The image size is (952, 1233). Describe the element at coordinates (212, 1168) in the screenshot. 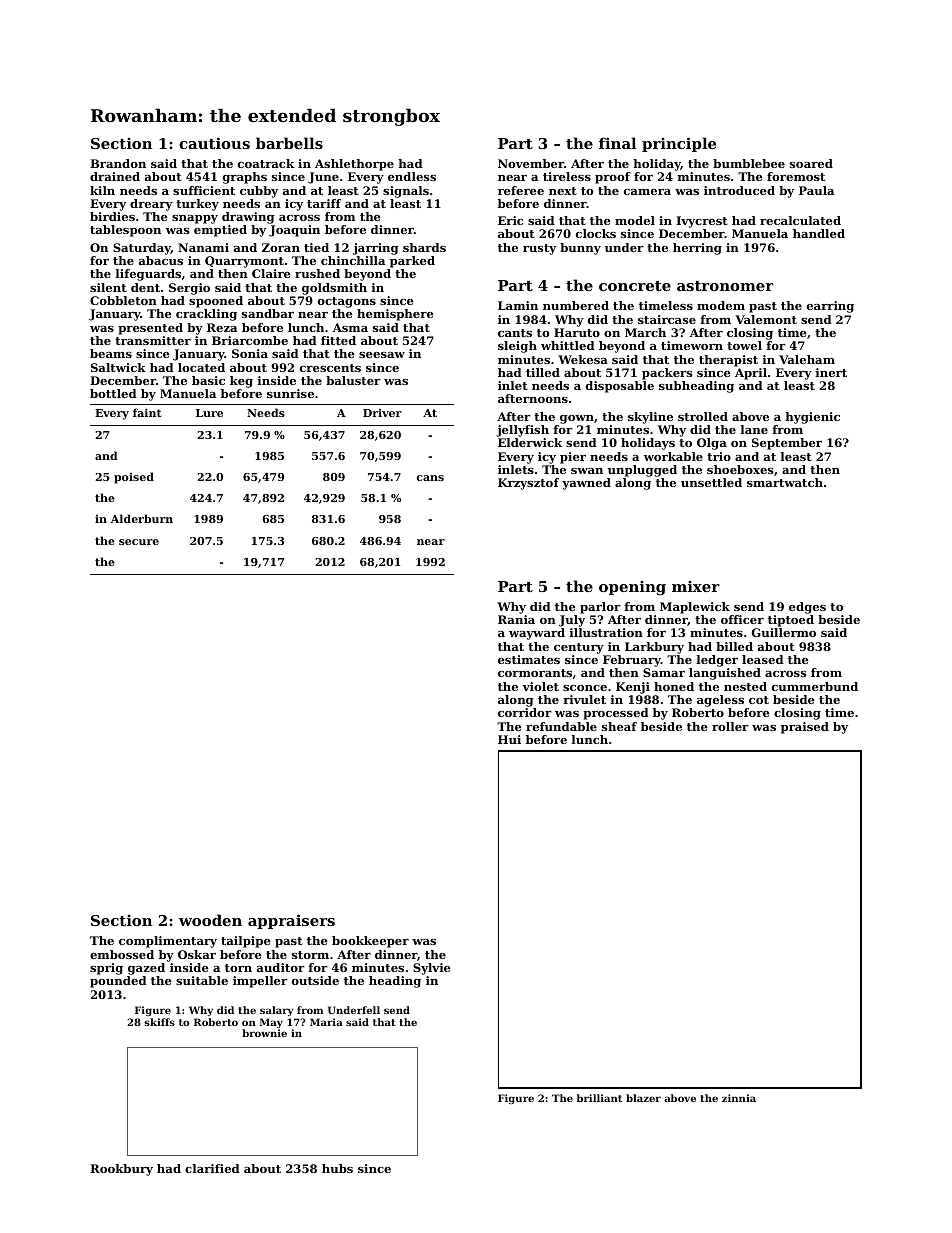

I see `clarified` at that location.
